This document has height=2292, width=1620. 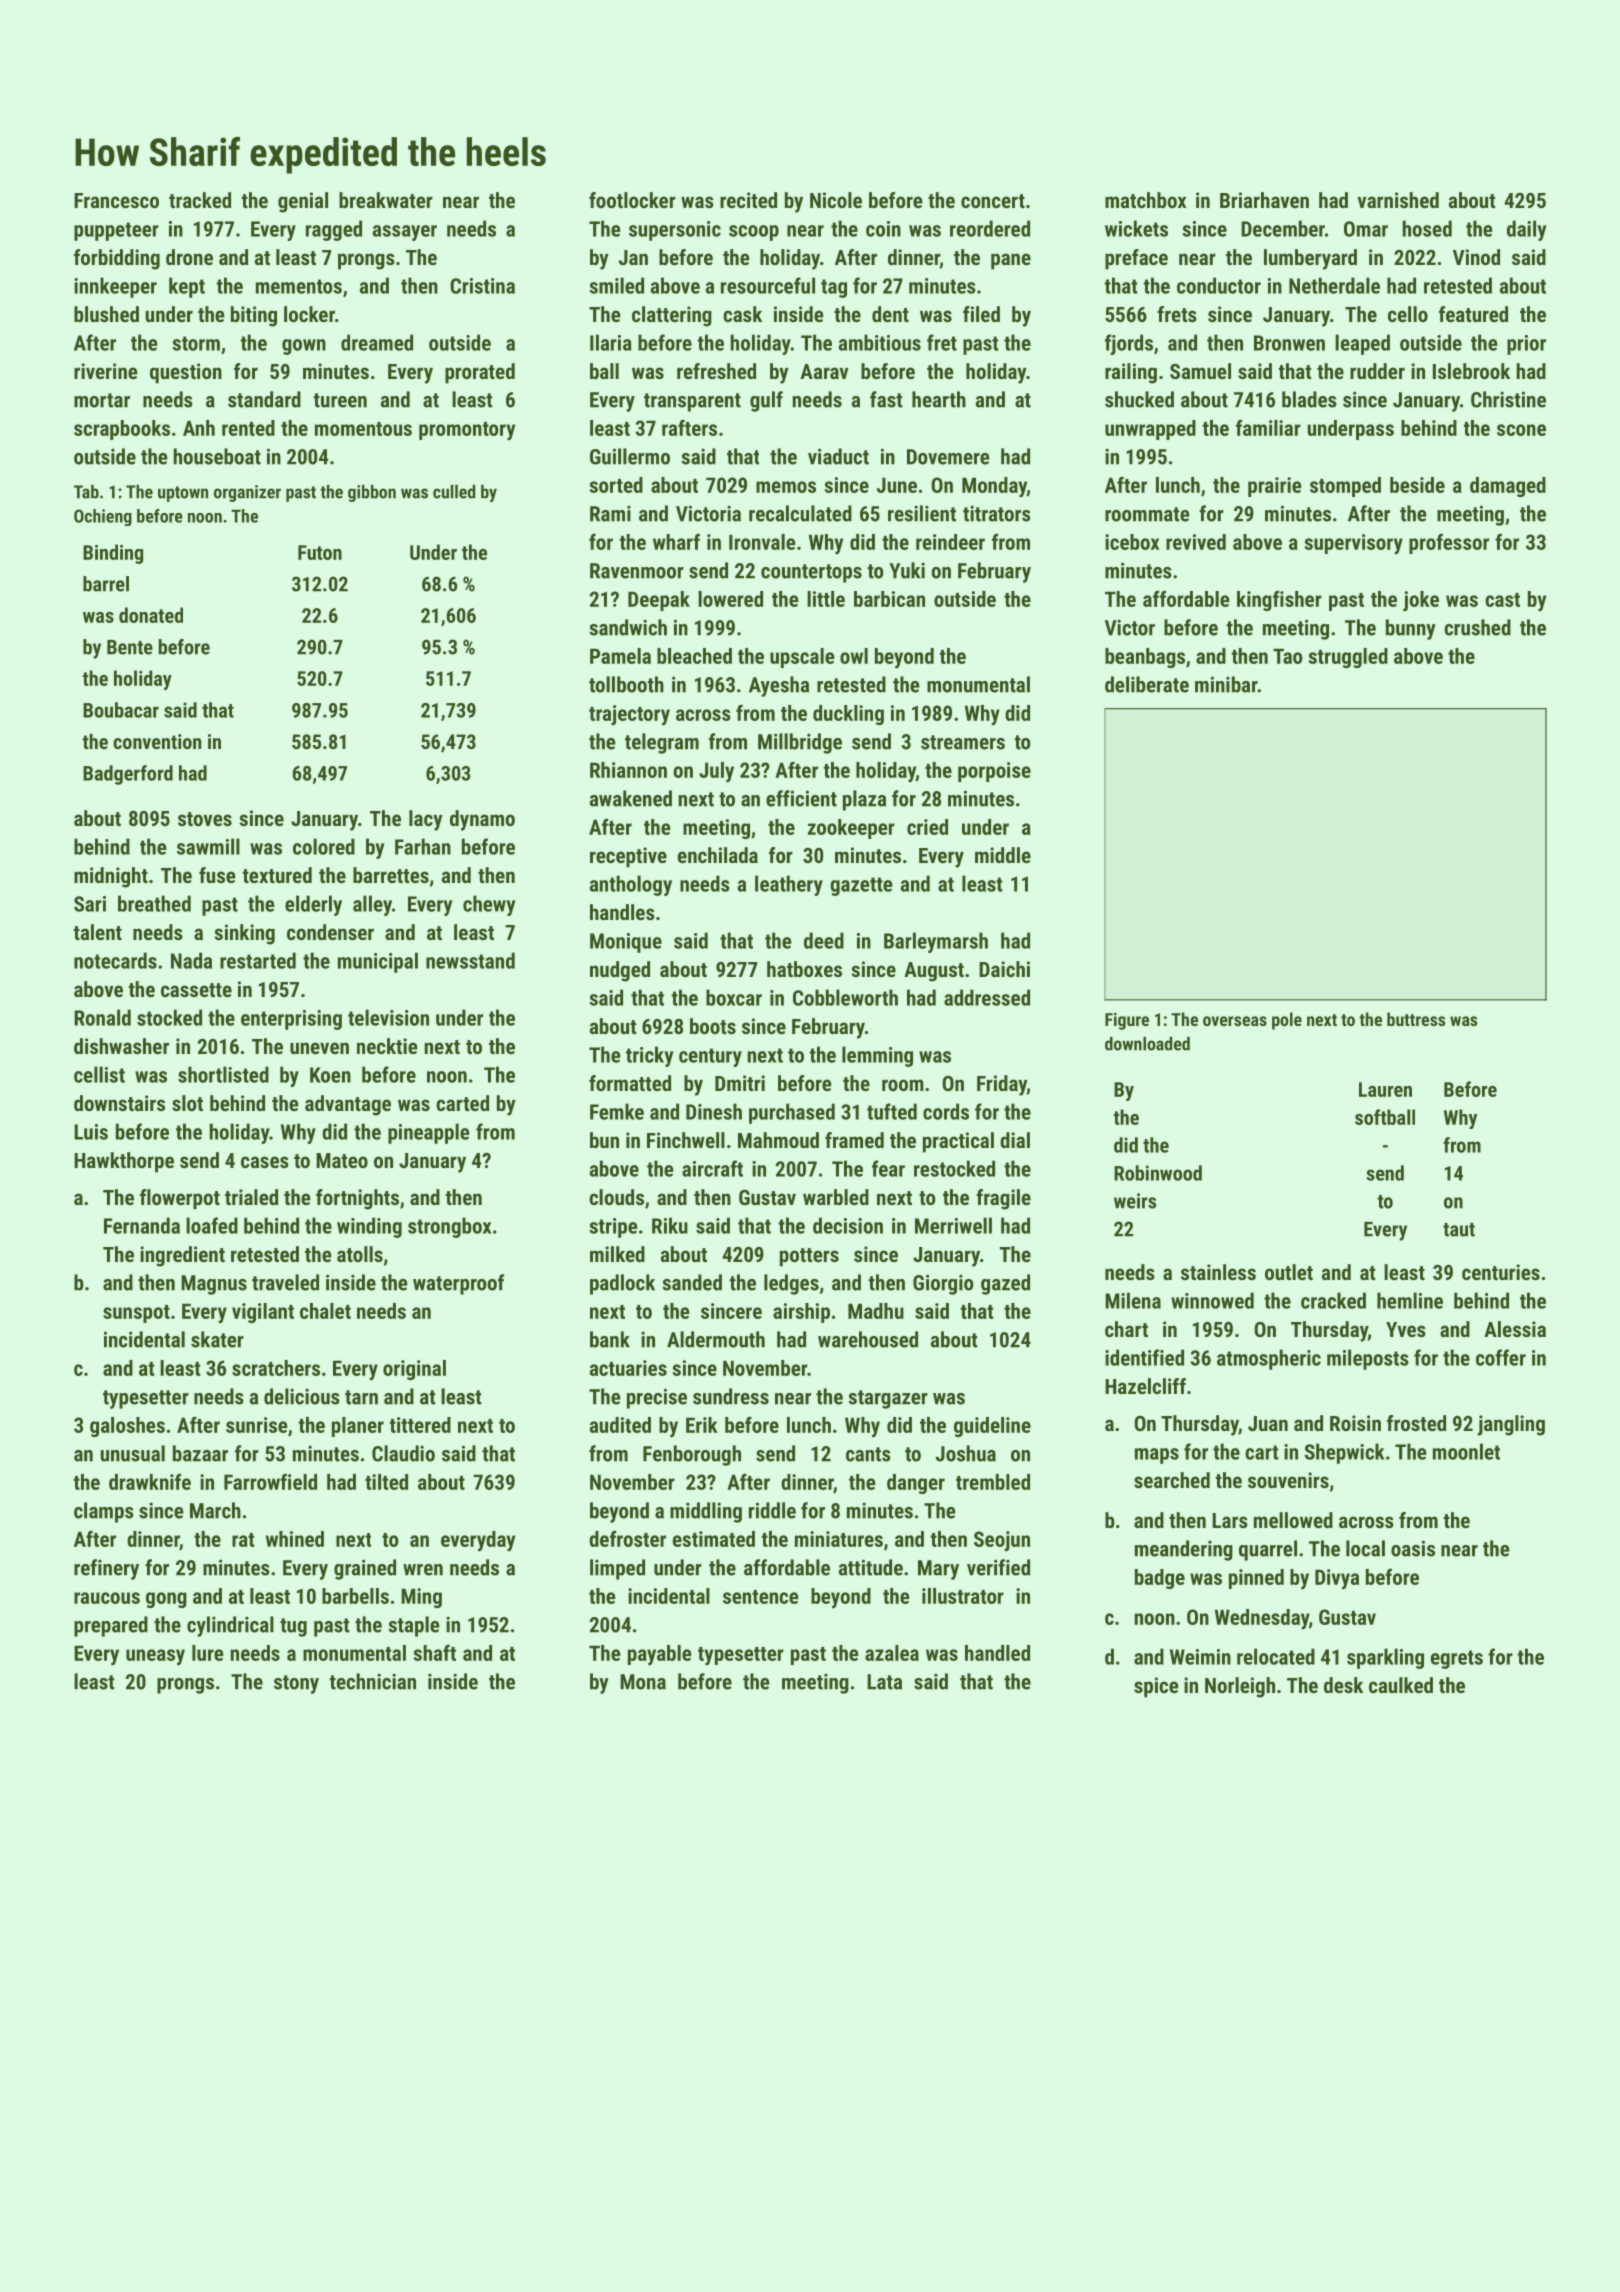 I want to click on sunspot, so click(x=136, y=1314).
